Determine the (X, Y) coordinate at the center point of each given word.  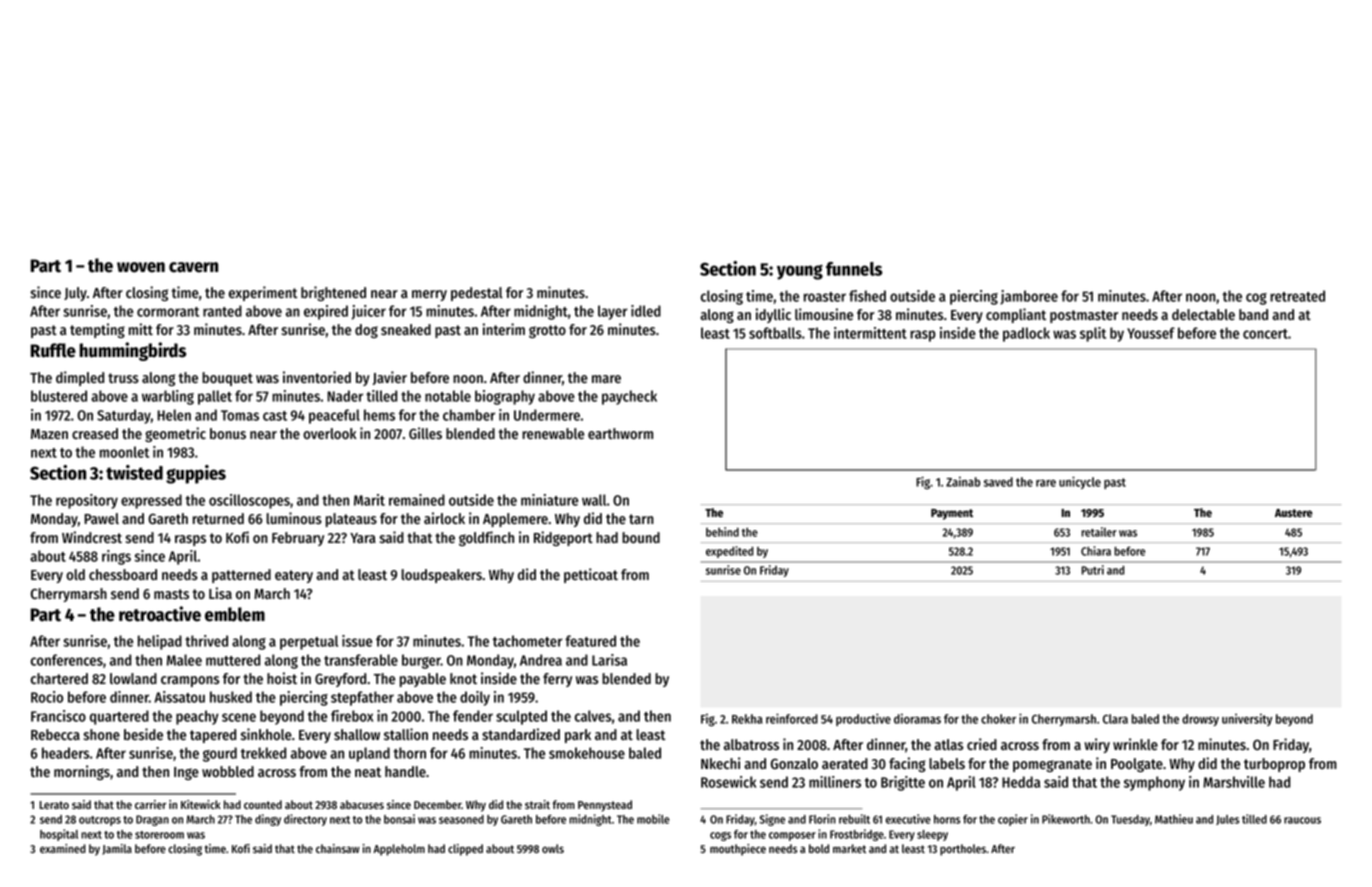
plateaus (351, 520)
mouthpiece (738, 850)
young (800, 272)
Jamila (117, 849)
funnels (854, 269)
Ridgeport (563, 538)
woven (141, 267)
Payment (952, 514)
